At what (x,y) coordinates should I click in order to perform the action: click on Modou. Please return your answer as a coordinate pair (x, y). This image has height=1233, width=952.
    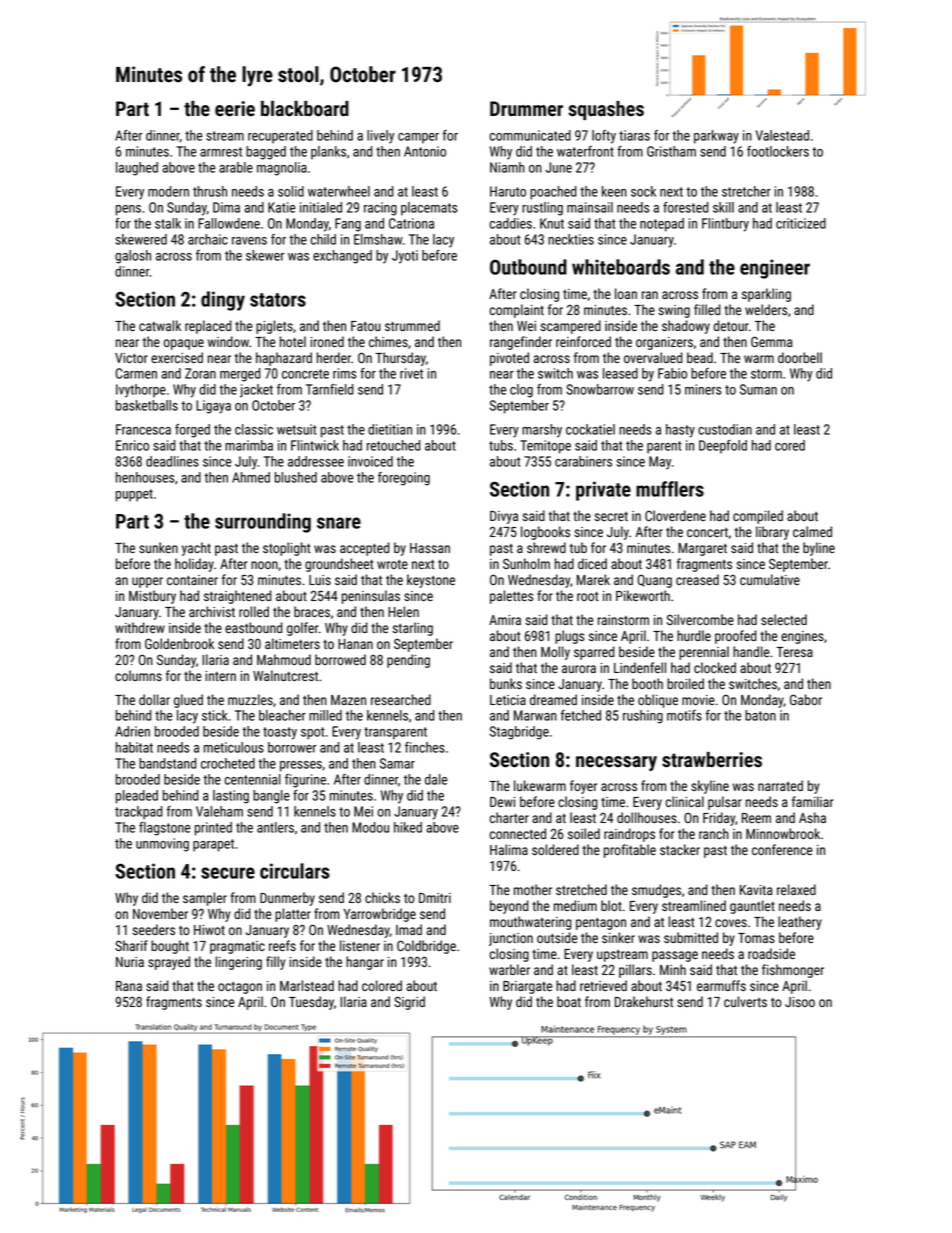
    Looking at the image, I should click on (370, 827).
